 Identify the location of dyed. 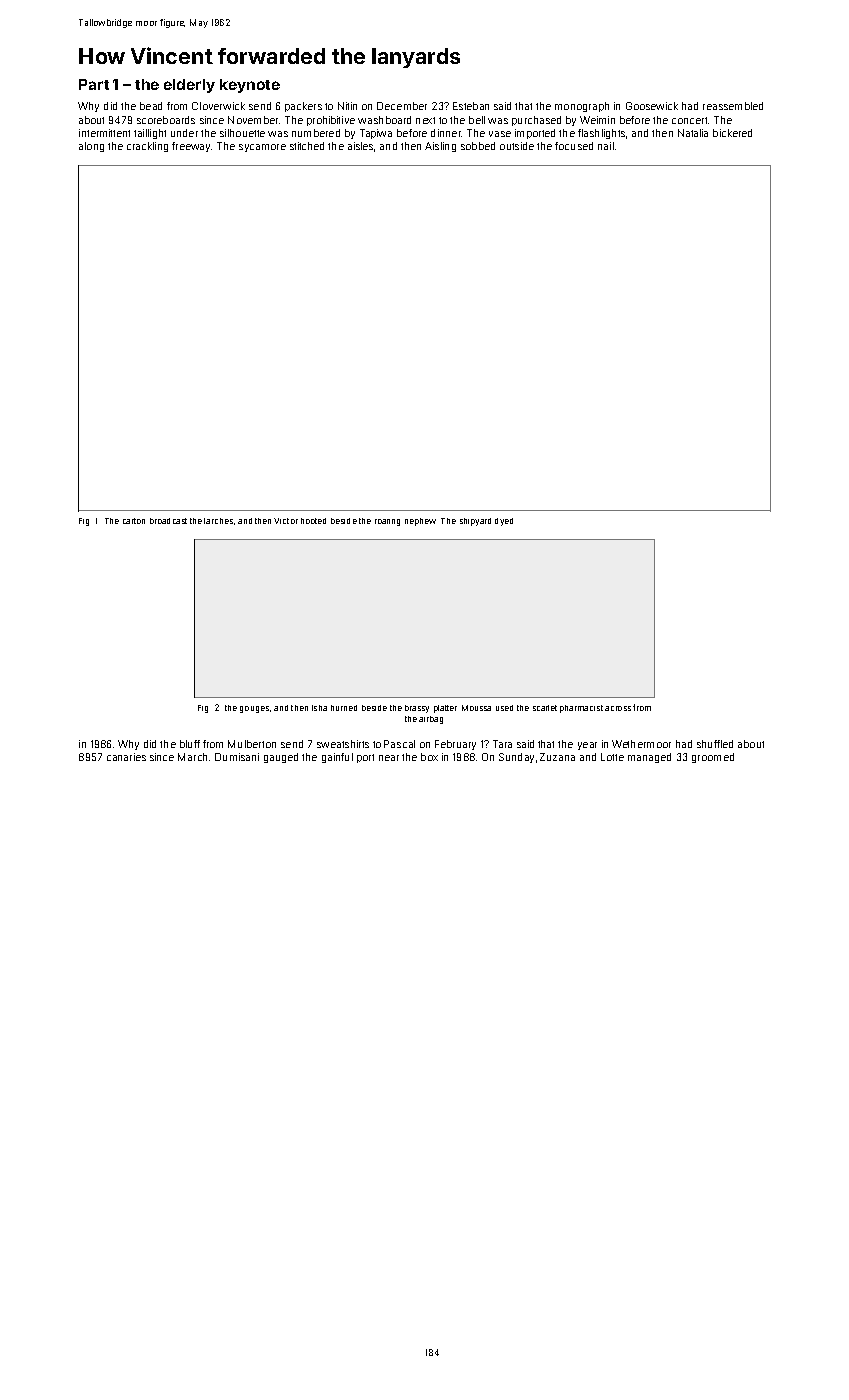
(504, 522).
